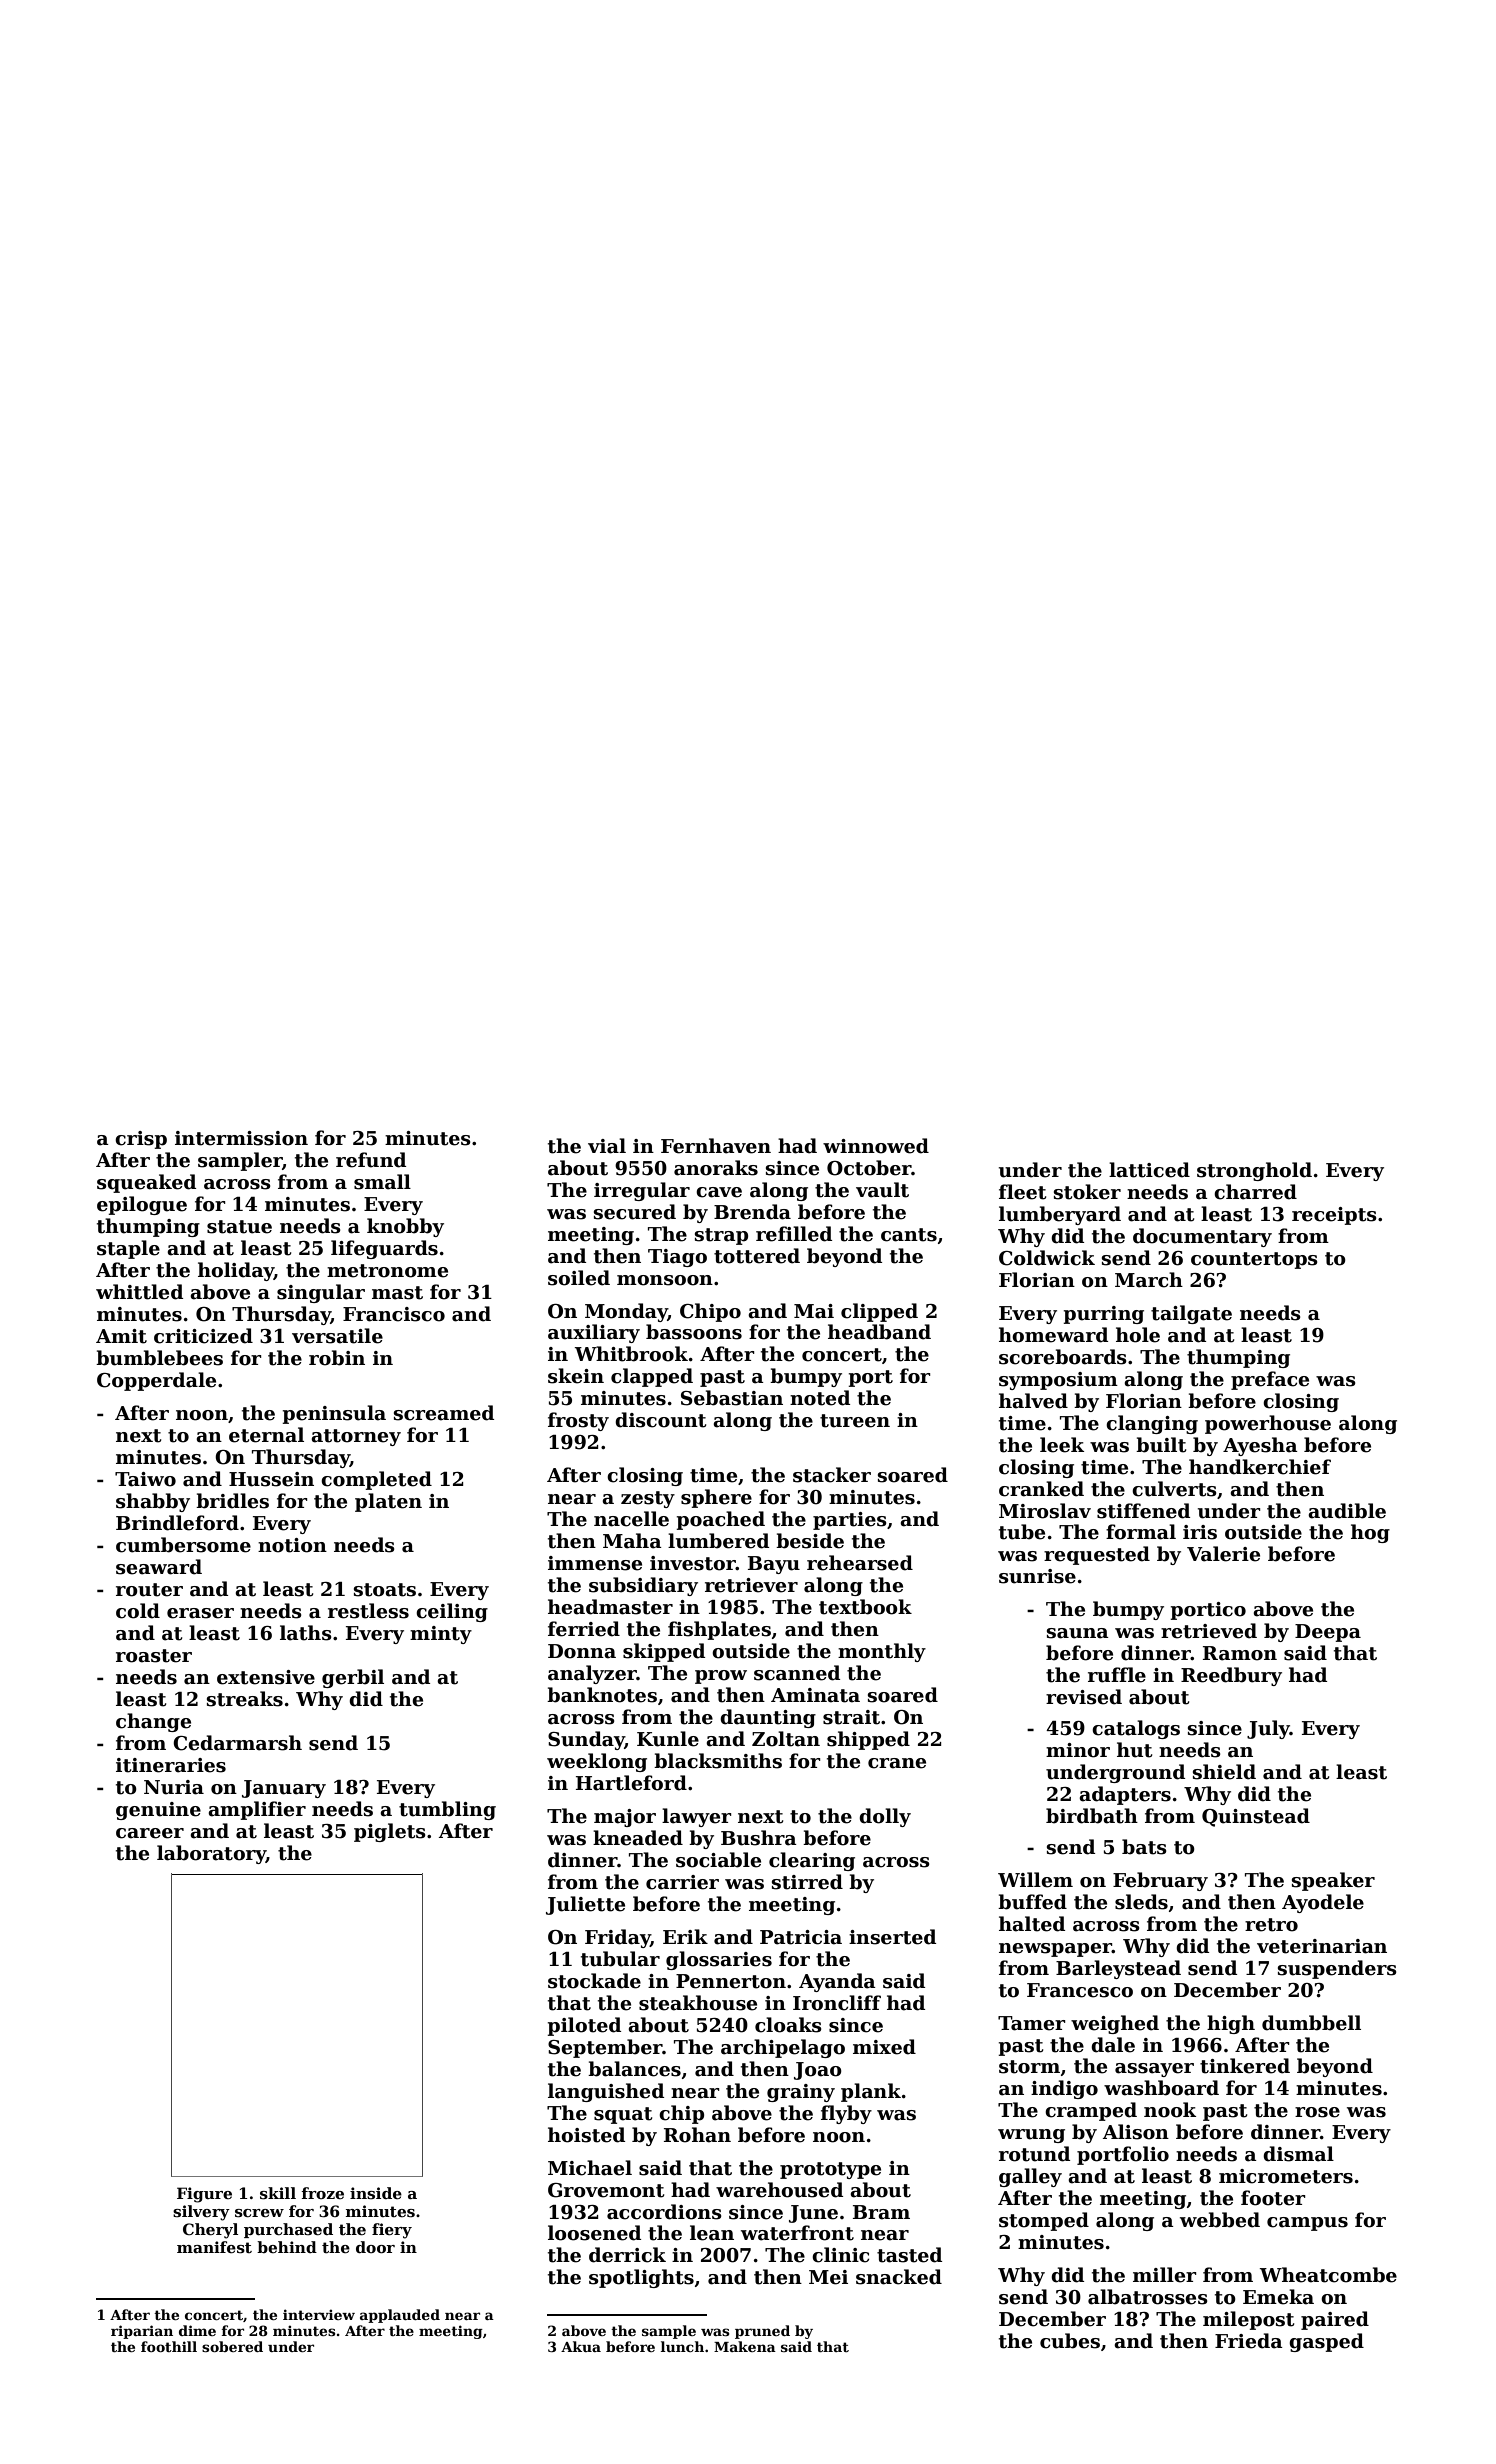 The height and width of the screenshot is (2464, 1496). I want to click on flyby, so click(846, 2114).
